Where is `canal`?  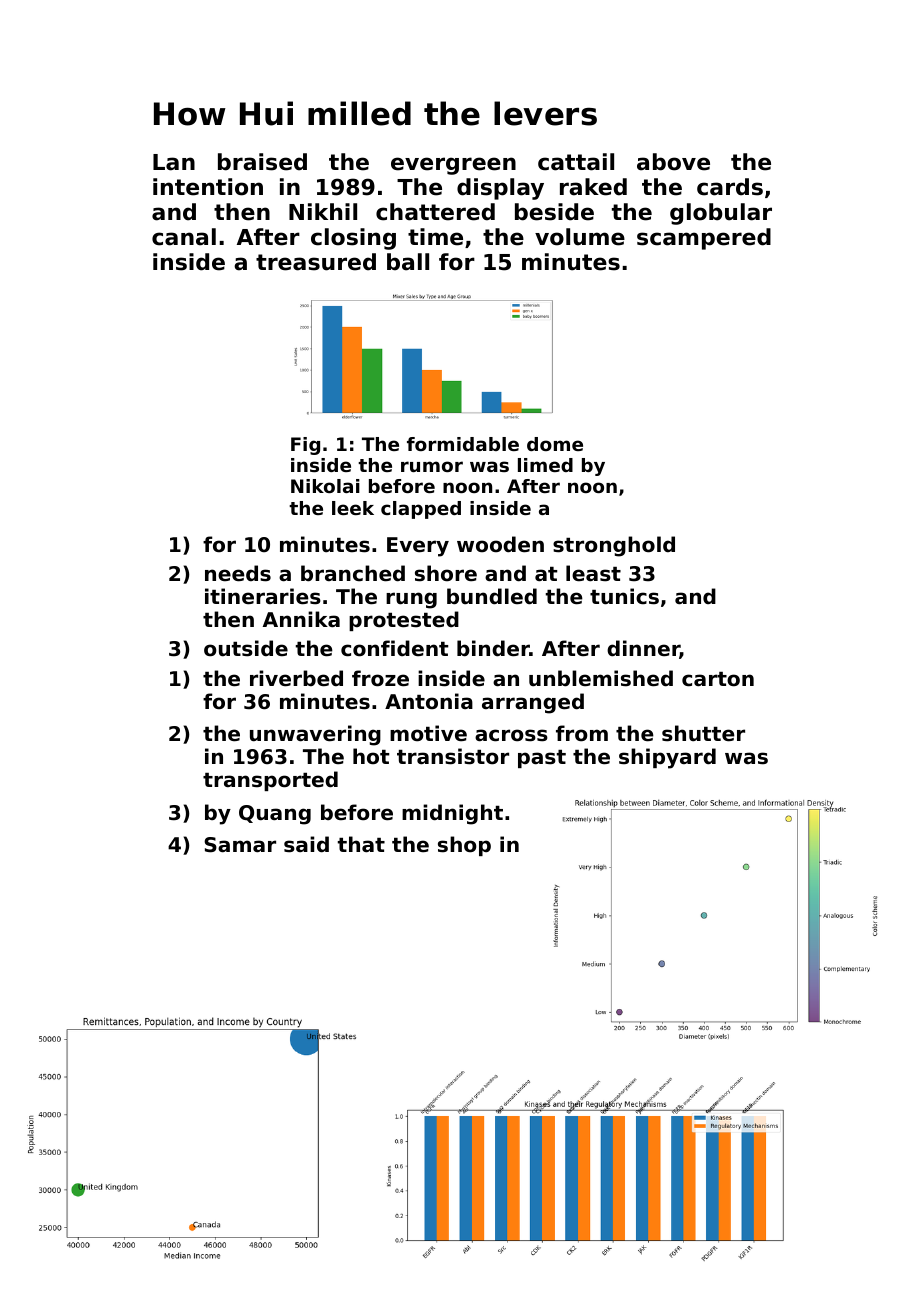 canal is located at coordinates (184, 237).
